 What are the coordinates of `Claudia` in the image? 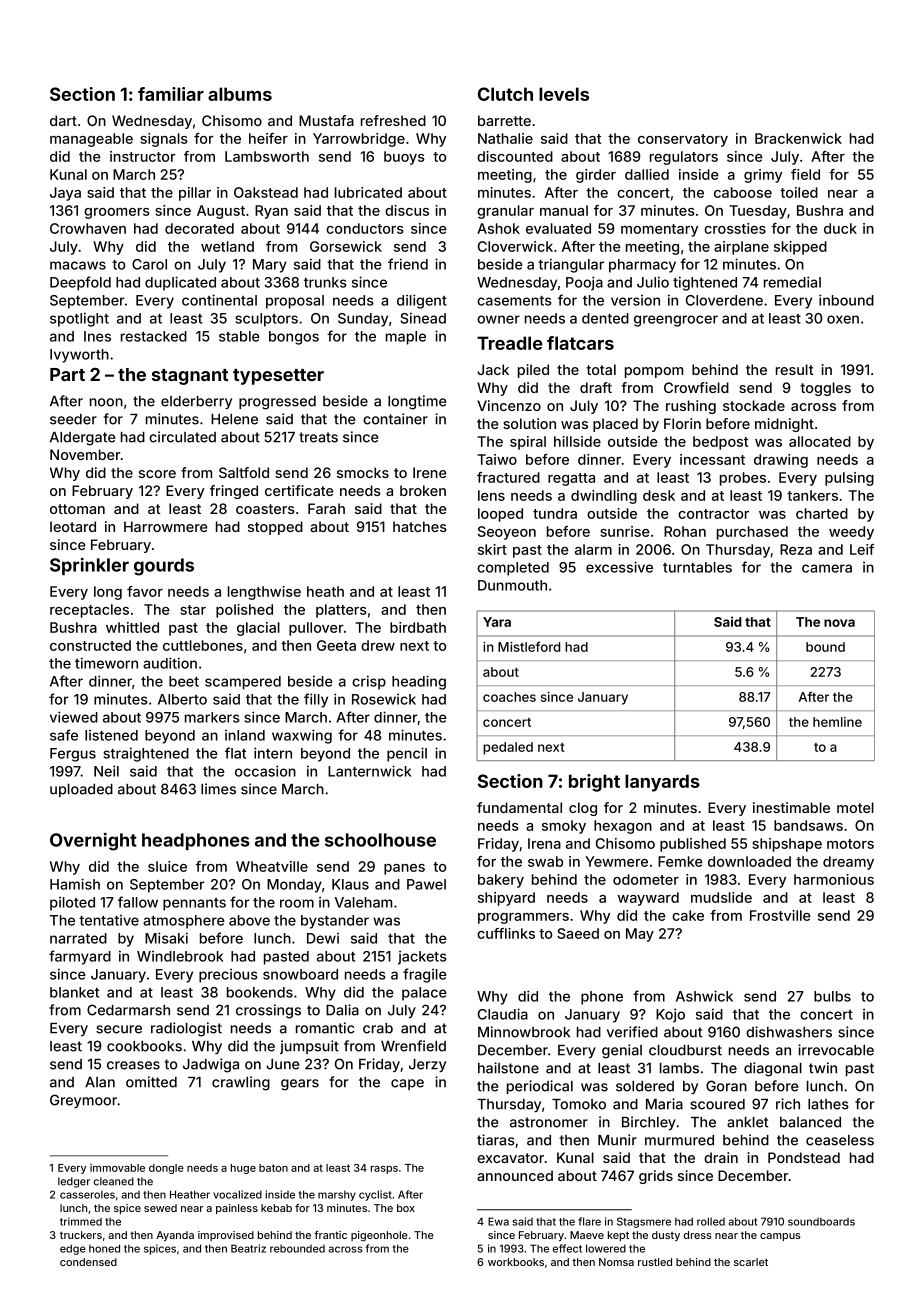 It's located at (503, 1014).
